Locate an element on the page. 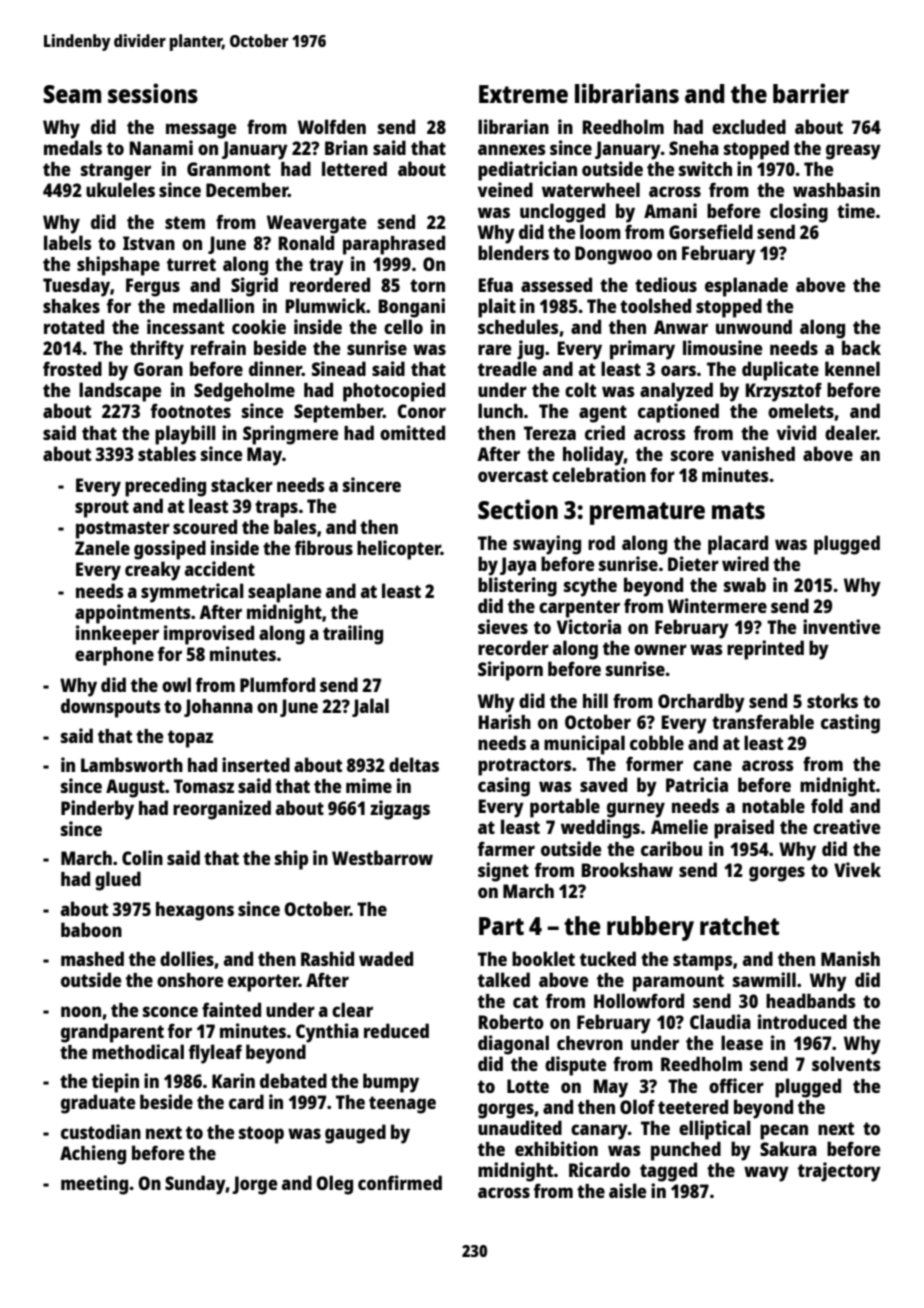  swaying is located at coordinates (547, 545).
